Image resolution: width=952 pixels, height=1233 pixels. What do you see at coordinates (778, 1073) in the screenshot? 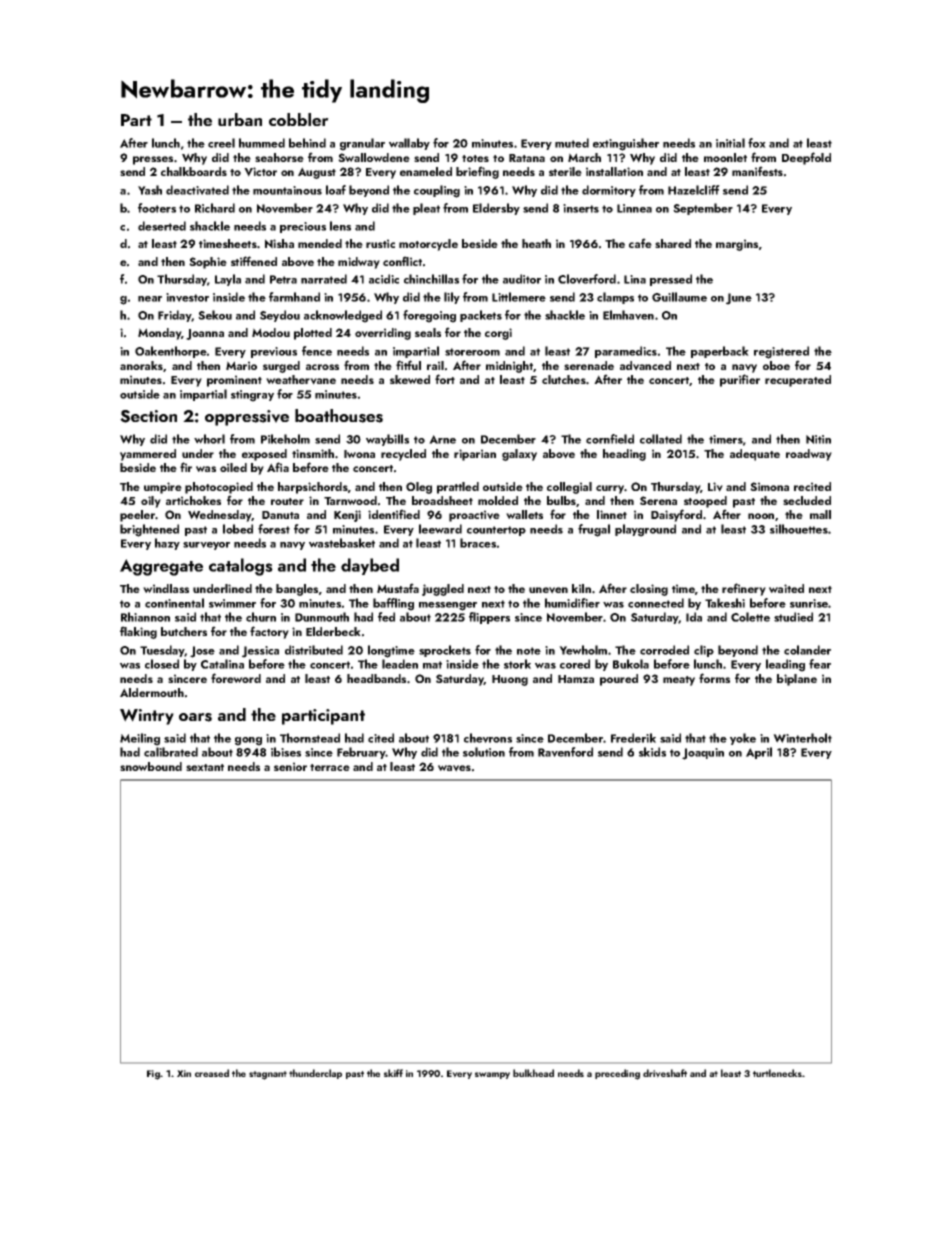
I see `turtlenecks` at bounding box center [778, 1073].
